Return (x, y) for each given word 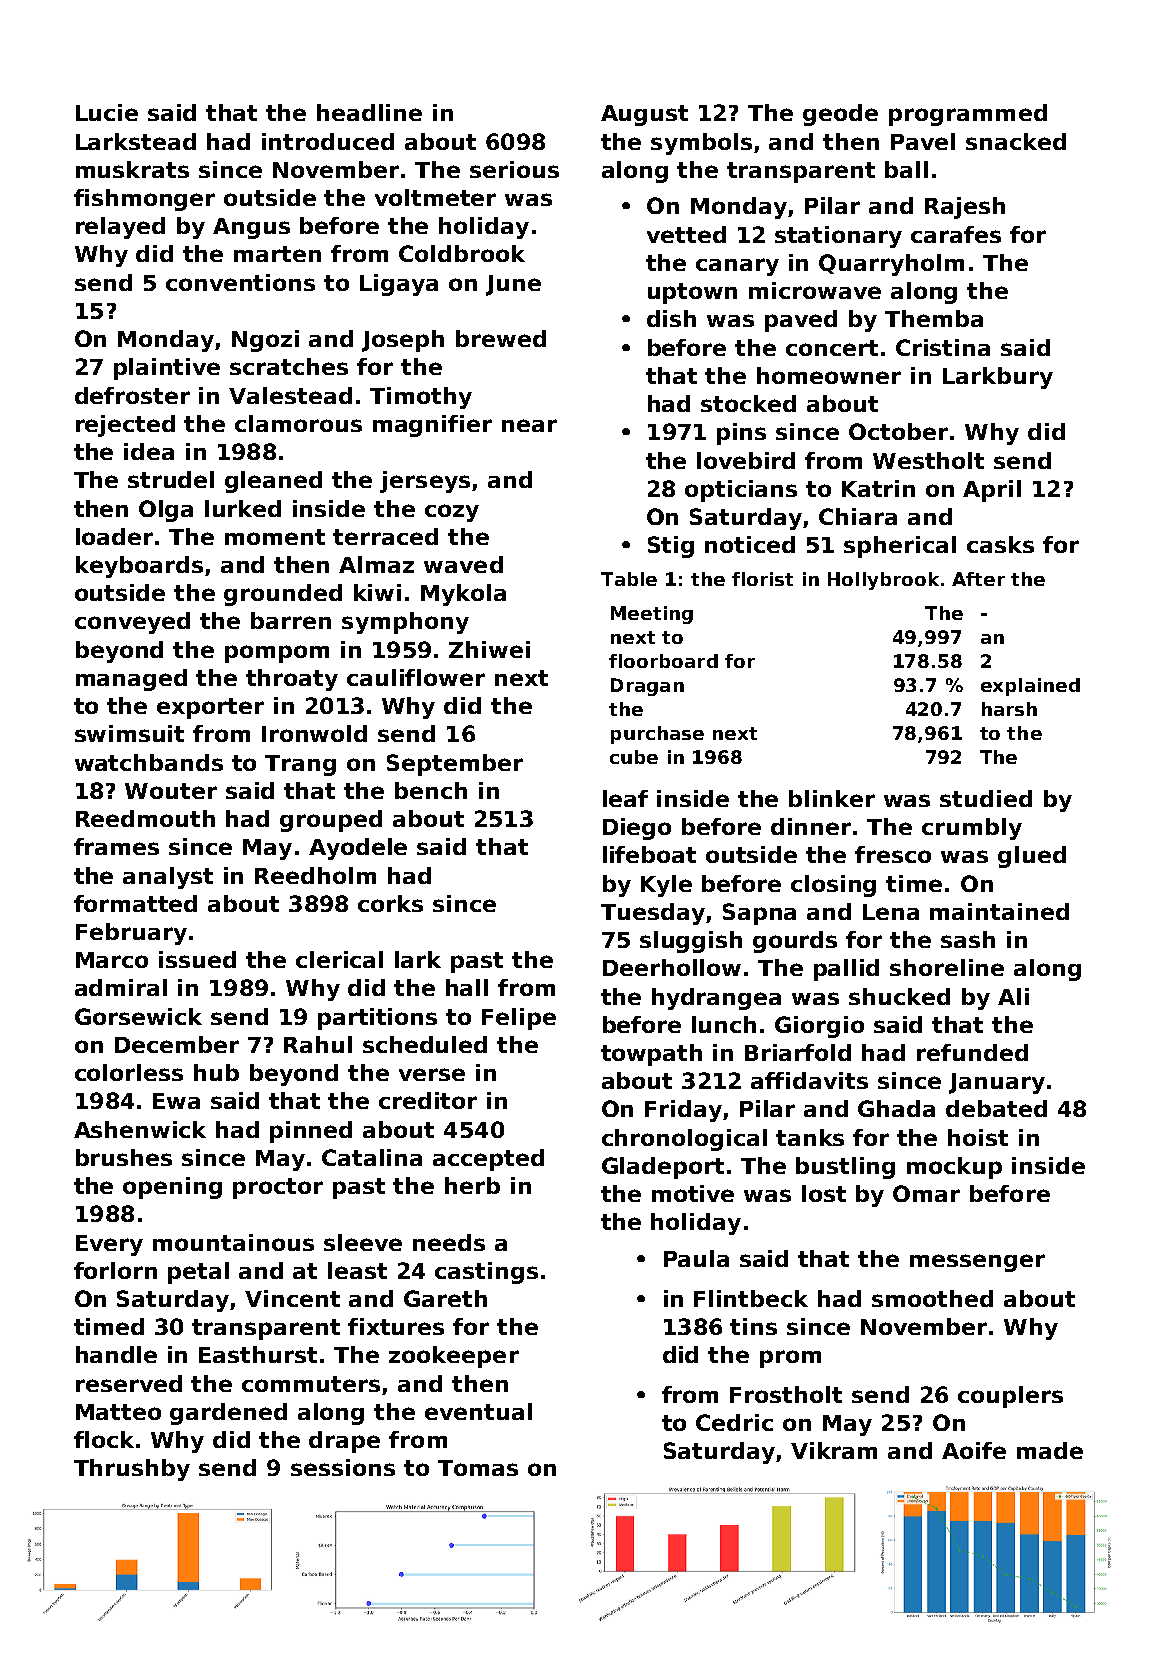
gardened (228, 1414)
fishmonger (144, 200)
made (1050, 1450)
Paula (696, 1258)
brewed (501, 338)
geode (840, 115)
